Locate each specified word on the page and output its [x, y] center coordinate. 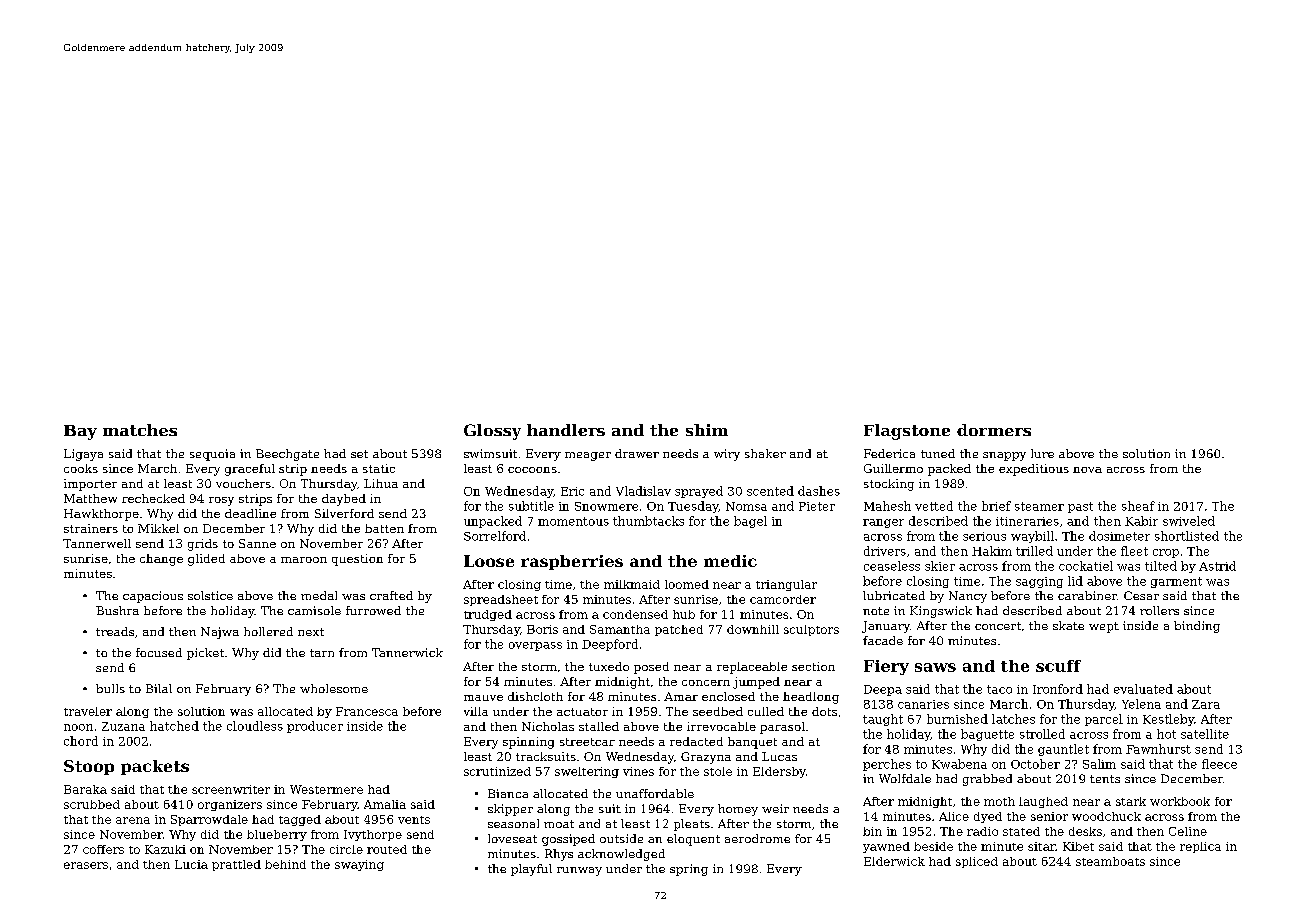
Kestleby [1168, 720]
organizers [230, 805]
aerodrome [757, 838]
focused [159, 652]
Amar [681, 696]
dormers [994, 430]
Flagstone [907, 432]
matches [140, 430]
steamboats [1110, 861]
